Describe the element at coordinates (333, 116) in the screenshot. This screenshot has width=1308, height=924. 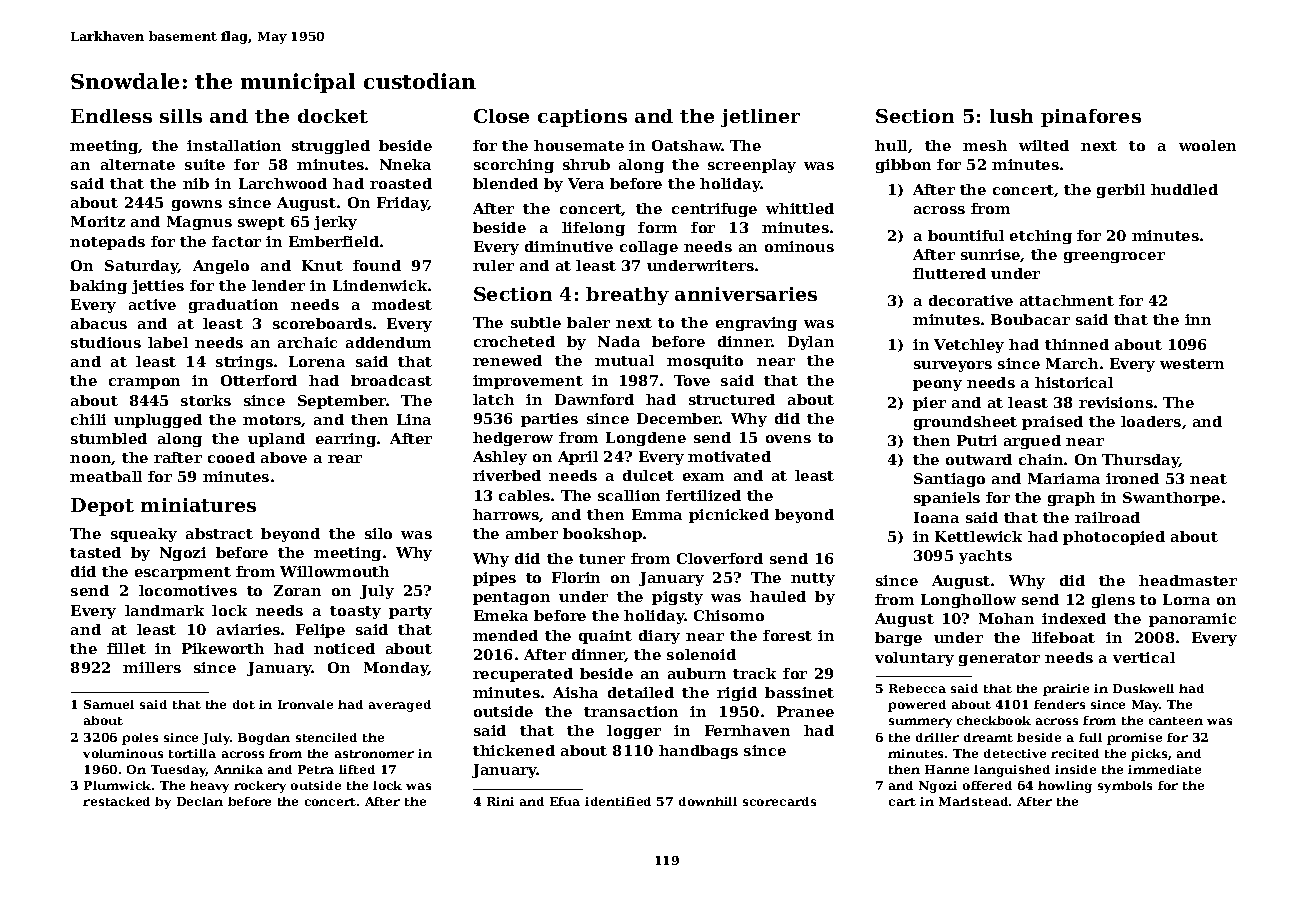
I see `docket` at that location.
